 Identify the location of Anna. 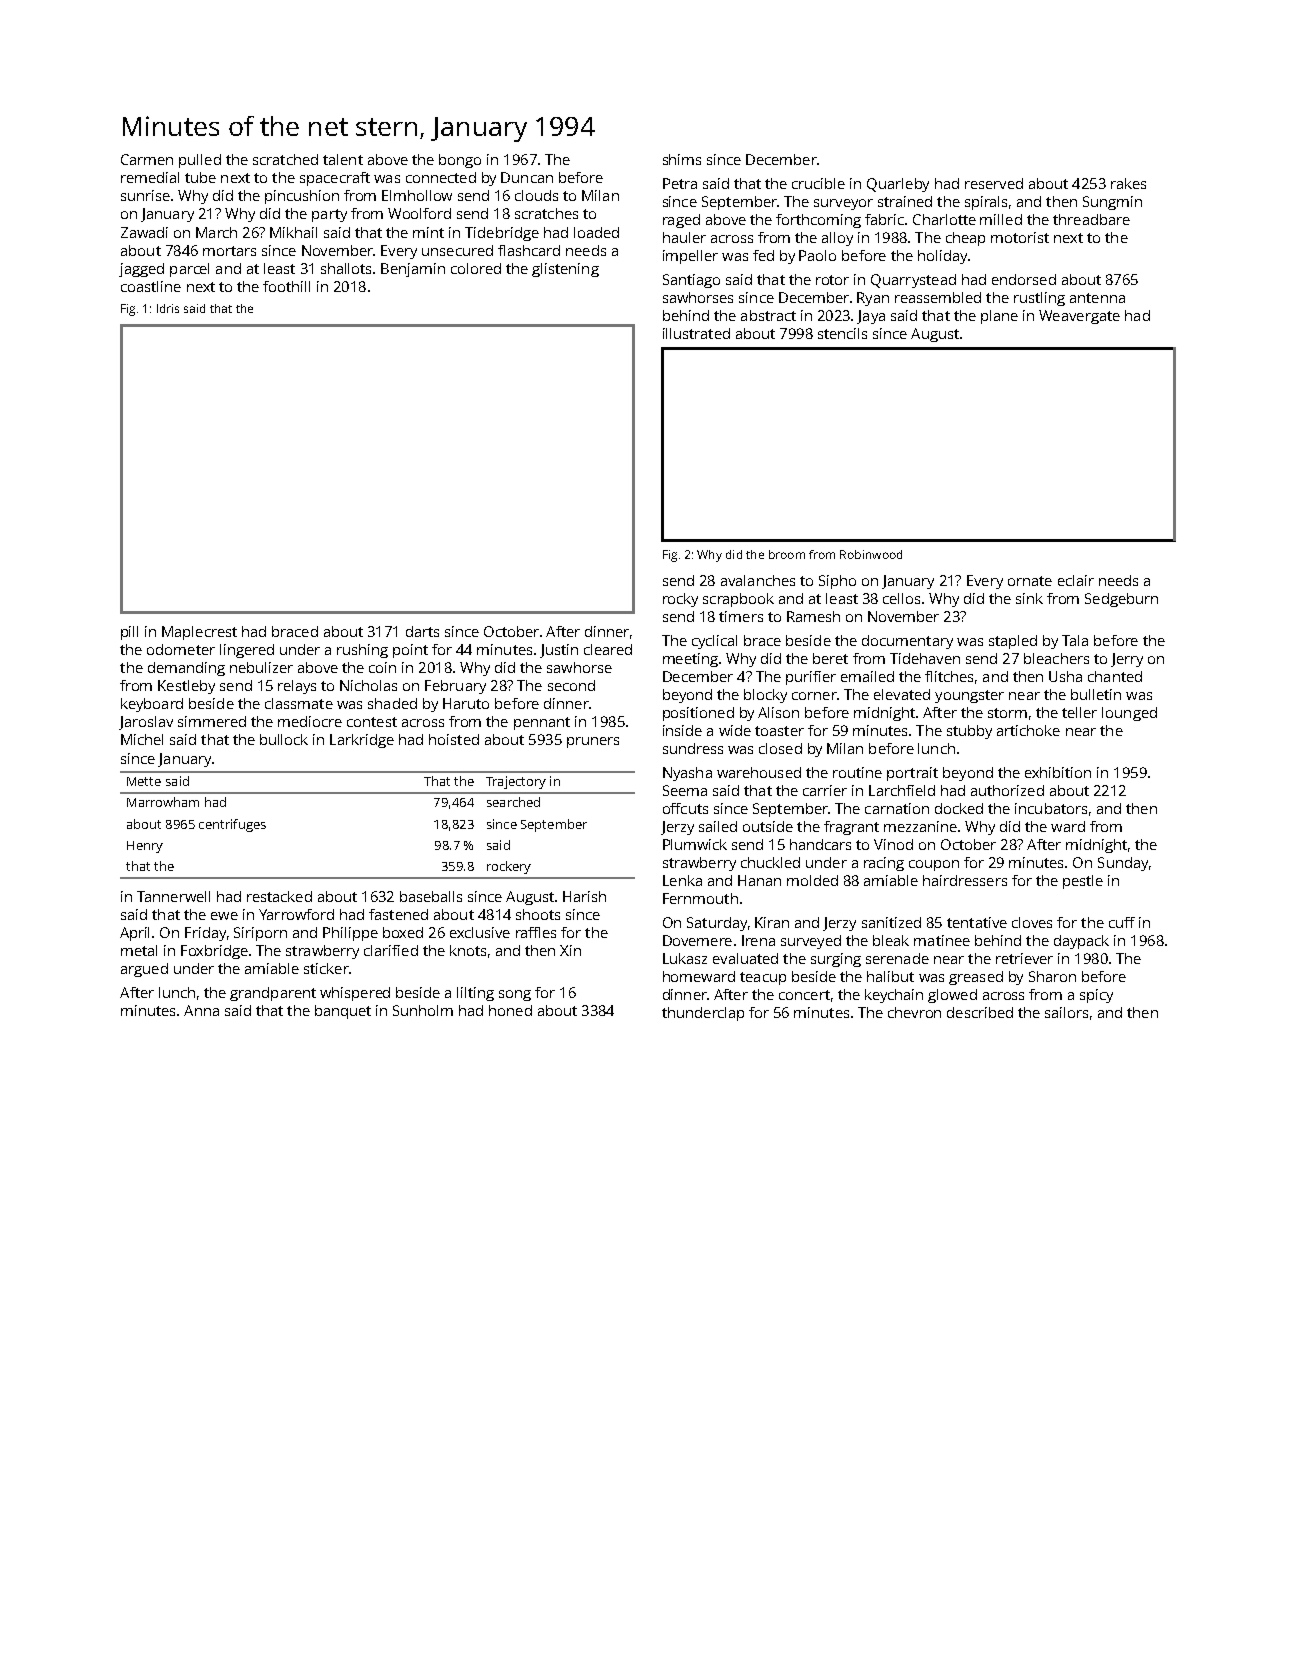
(201, 1010).
